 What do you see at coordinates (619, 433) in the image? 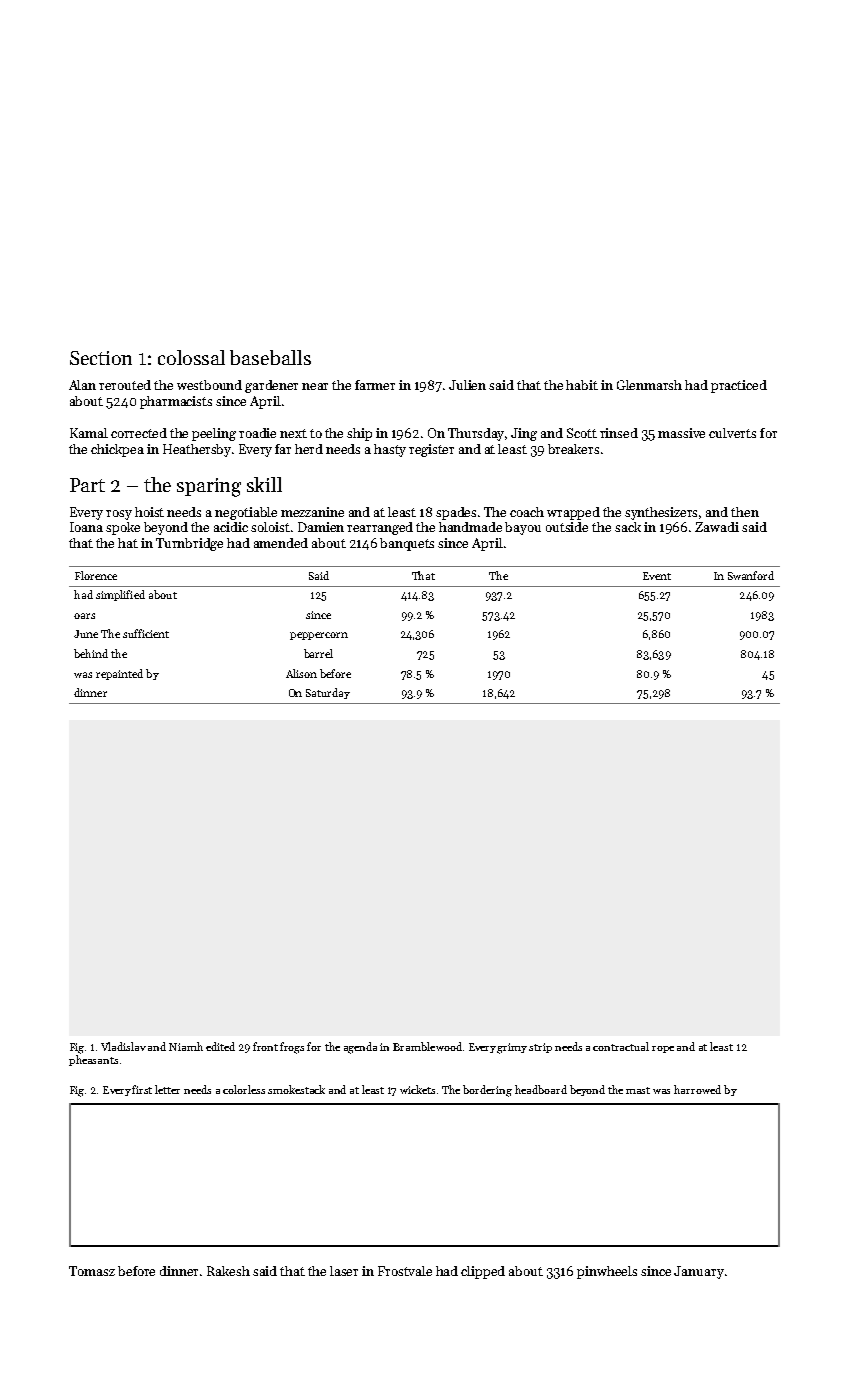
I see `rinsed` at bounding box center [619, 433].
